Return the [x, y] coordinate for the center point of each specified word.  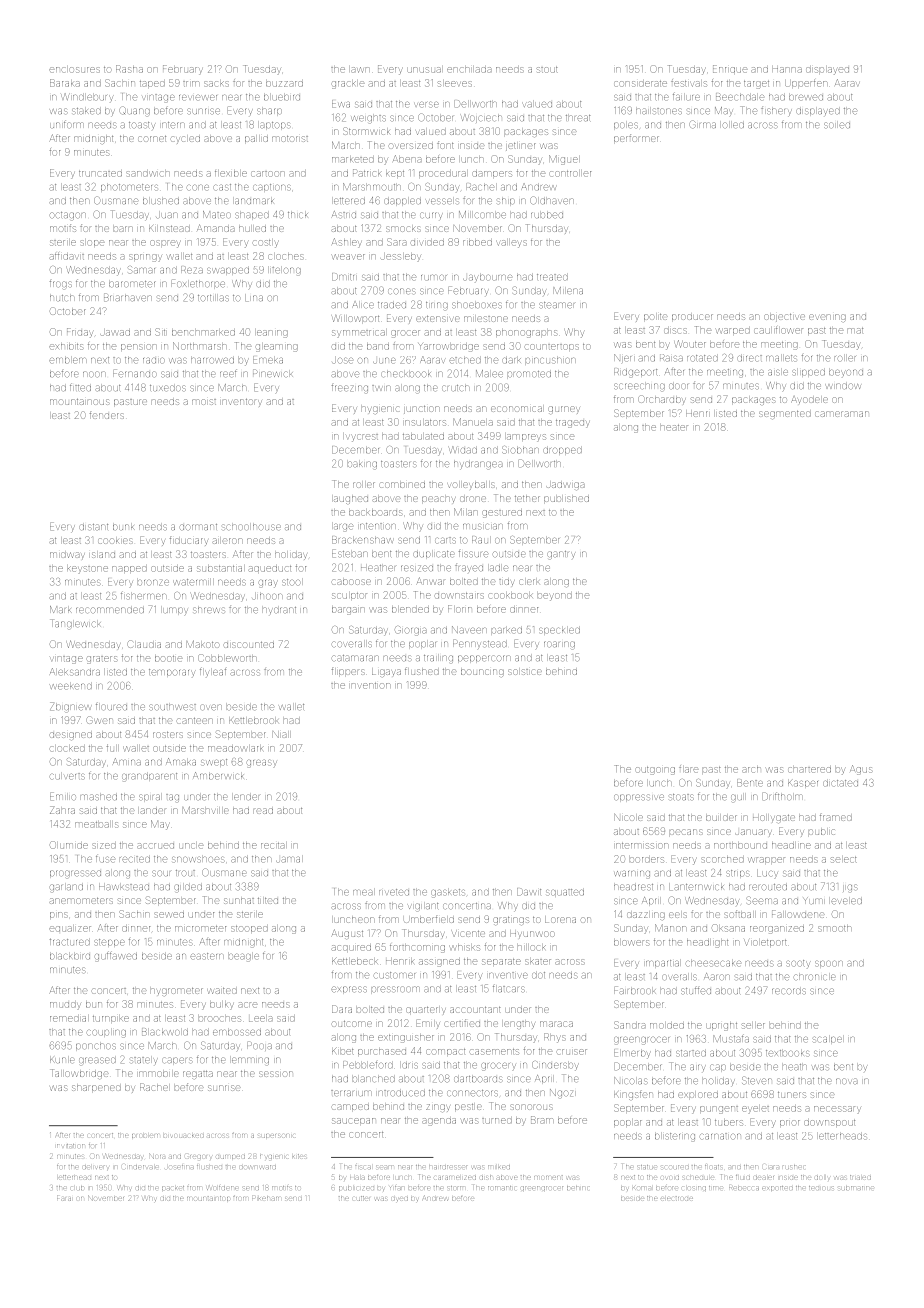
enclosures [74, 70]
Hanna [787, 70]
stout [547, 70]
